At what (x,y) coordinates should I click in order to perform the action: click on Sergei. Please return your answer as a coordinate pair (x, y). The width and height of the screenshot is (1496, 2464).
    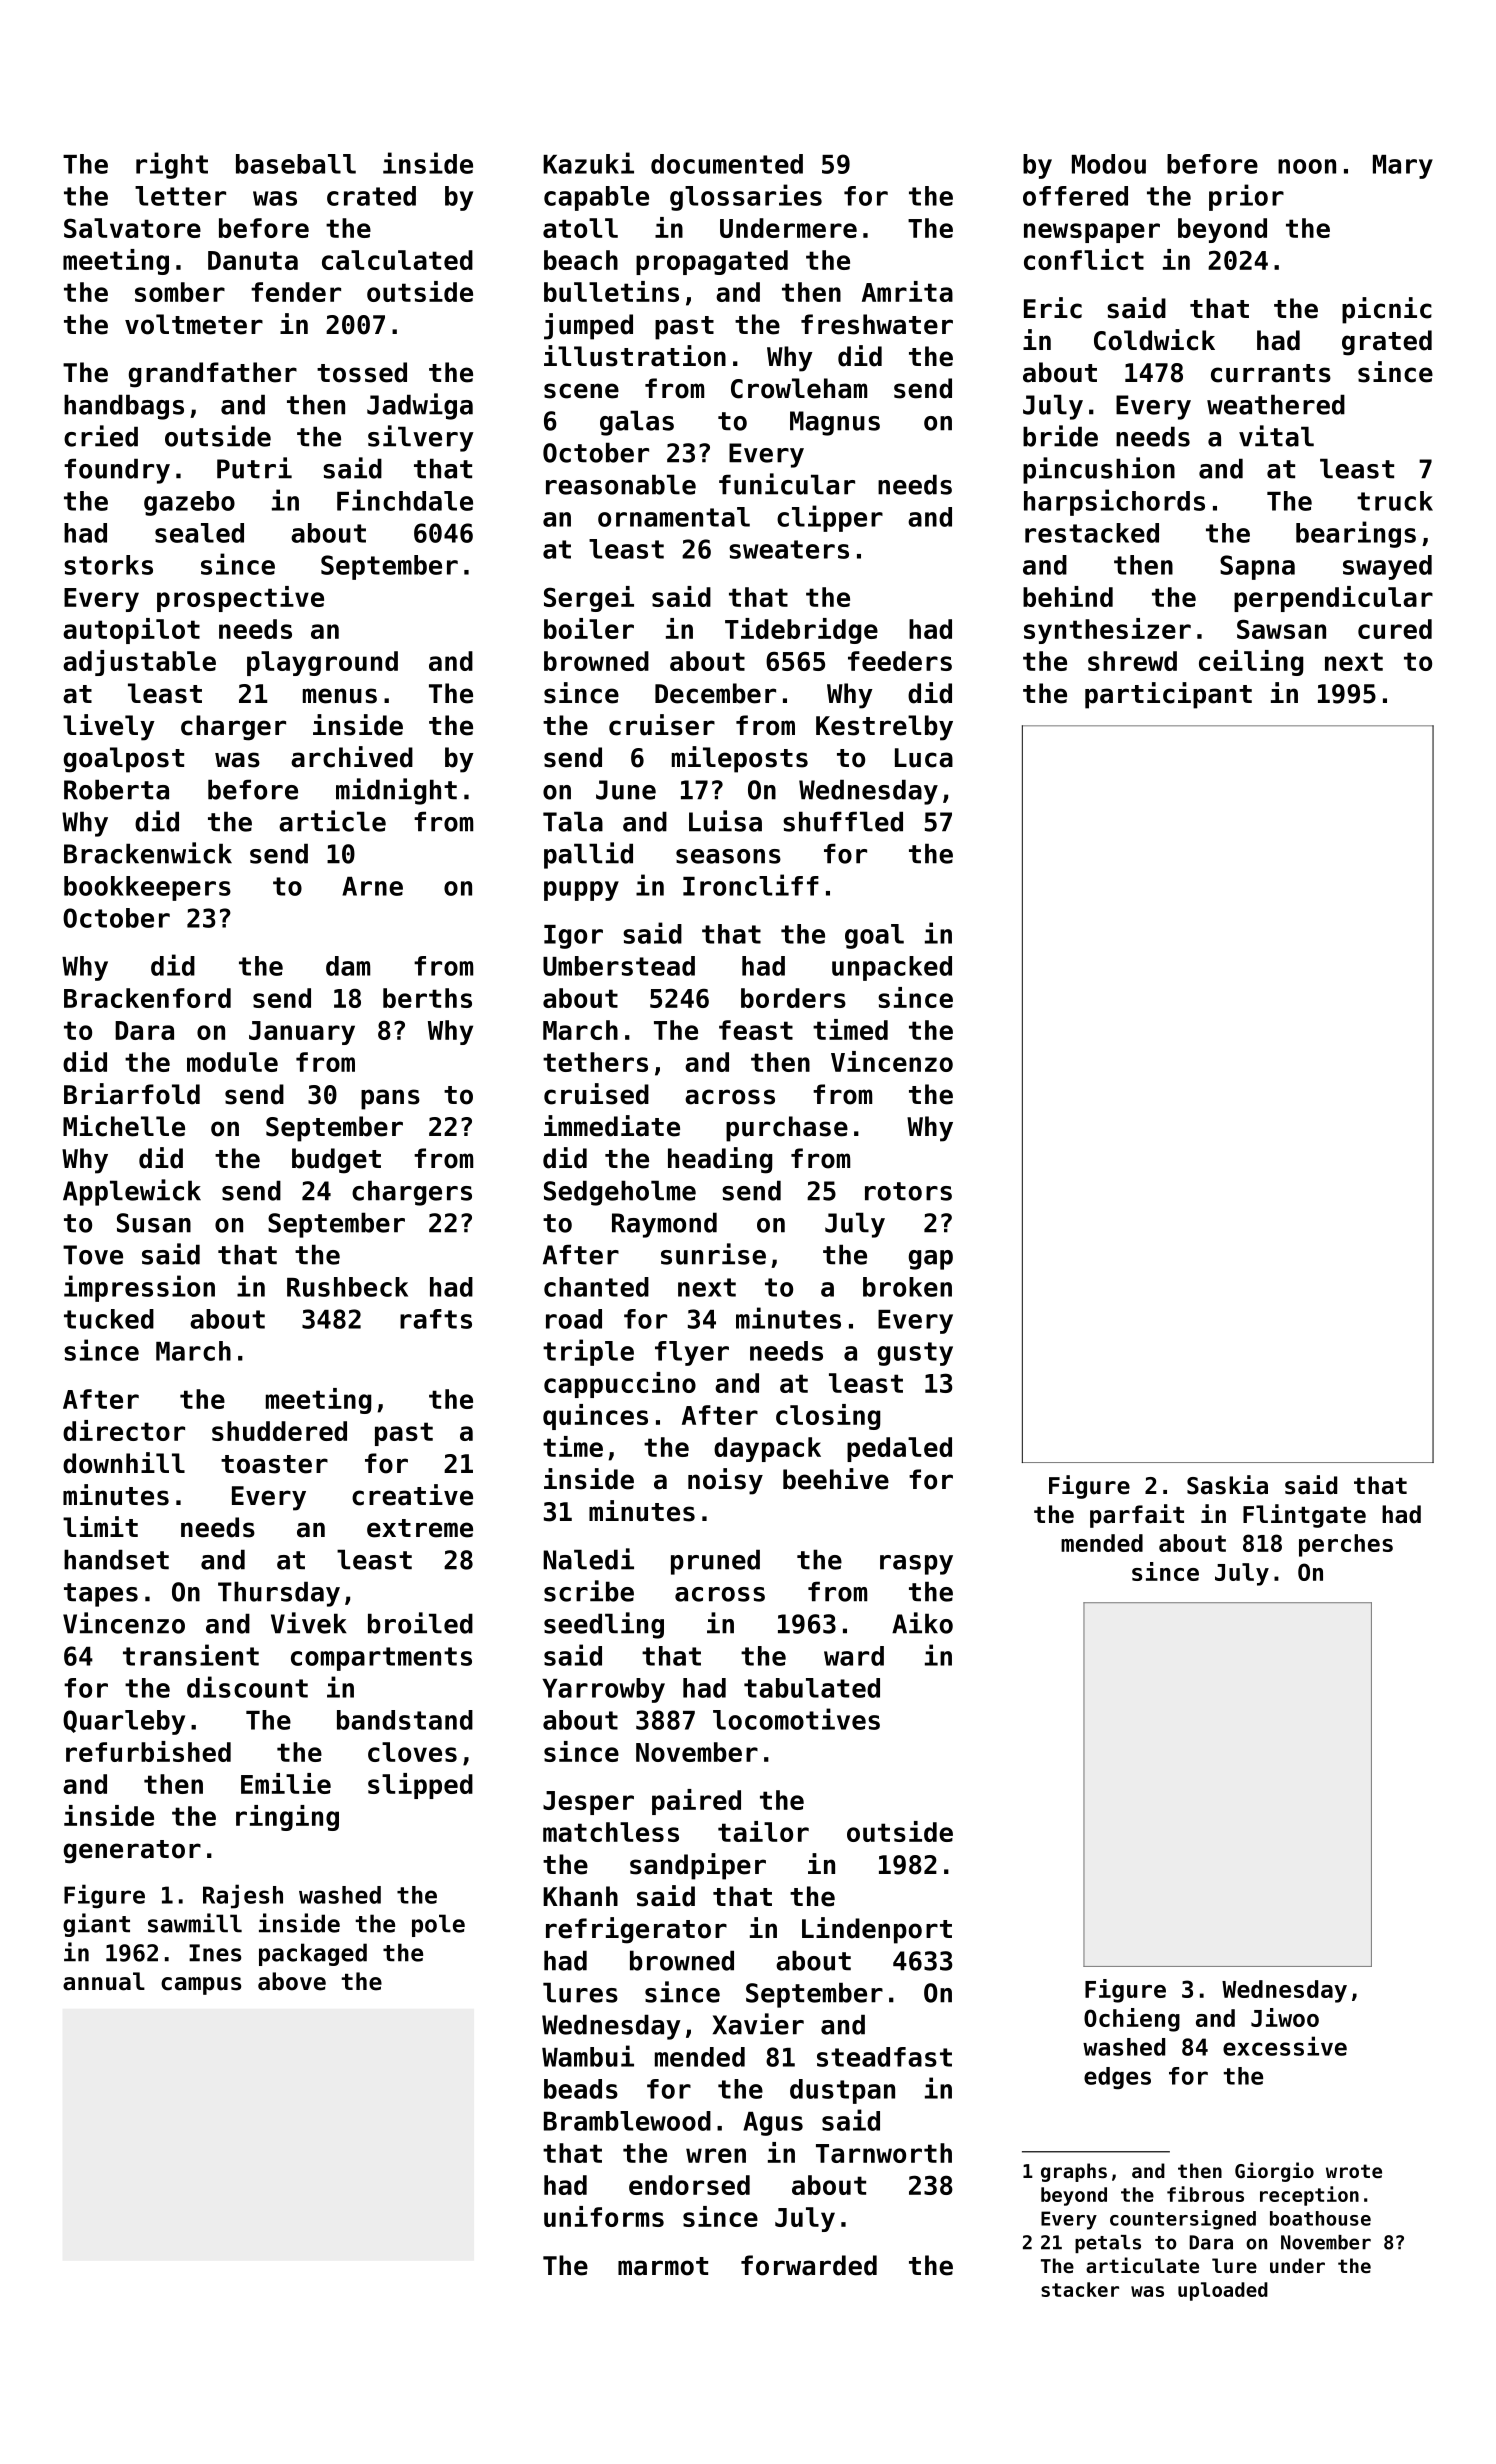
    Looking at the image, I should click on (589, 599).
